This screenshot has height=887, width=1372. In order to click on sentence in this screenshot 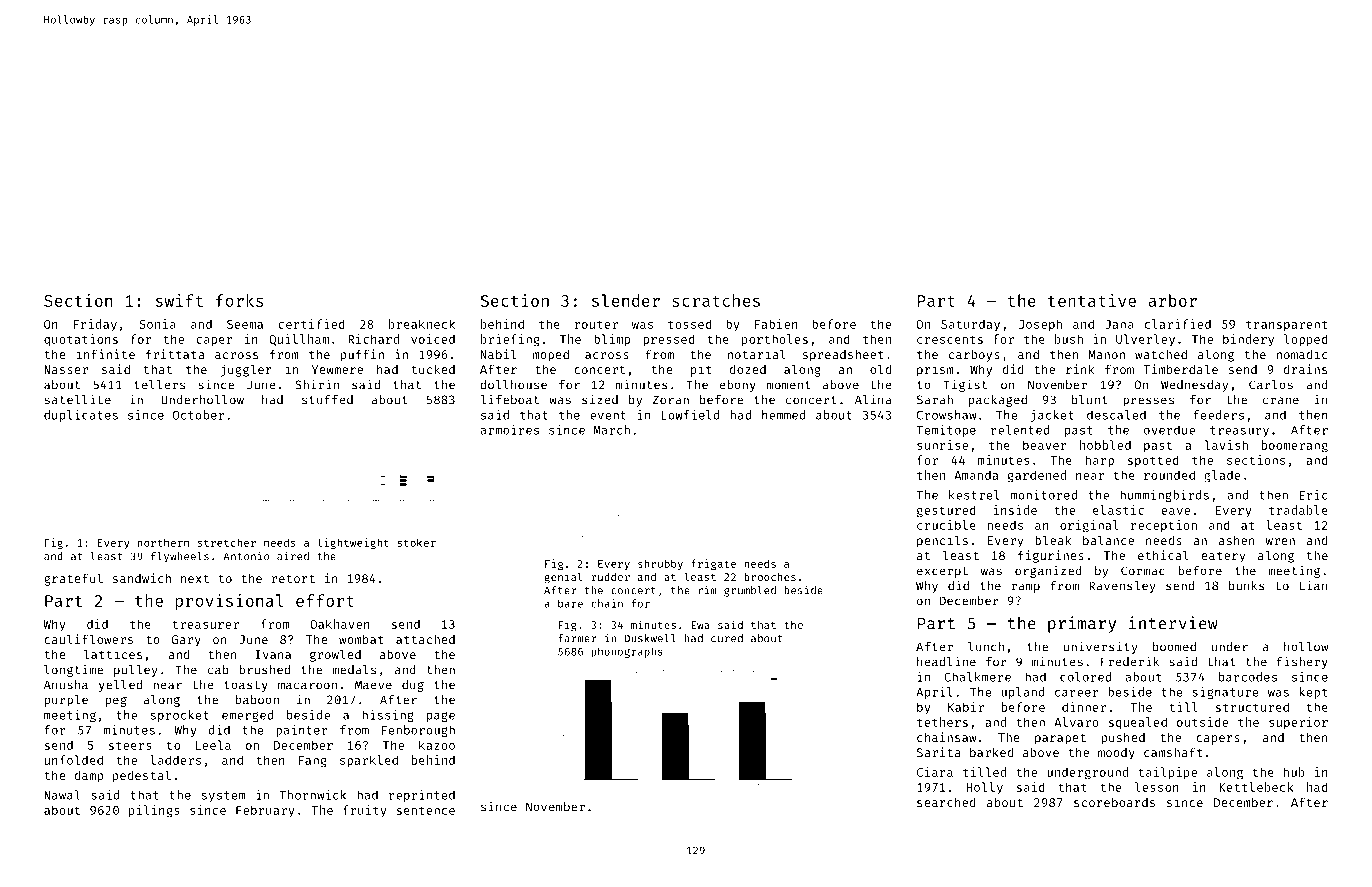, I will do `click(426, 810)`.
